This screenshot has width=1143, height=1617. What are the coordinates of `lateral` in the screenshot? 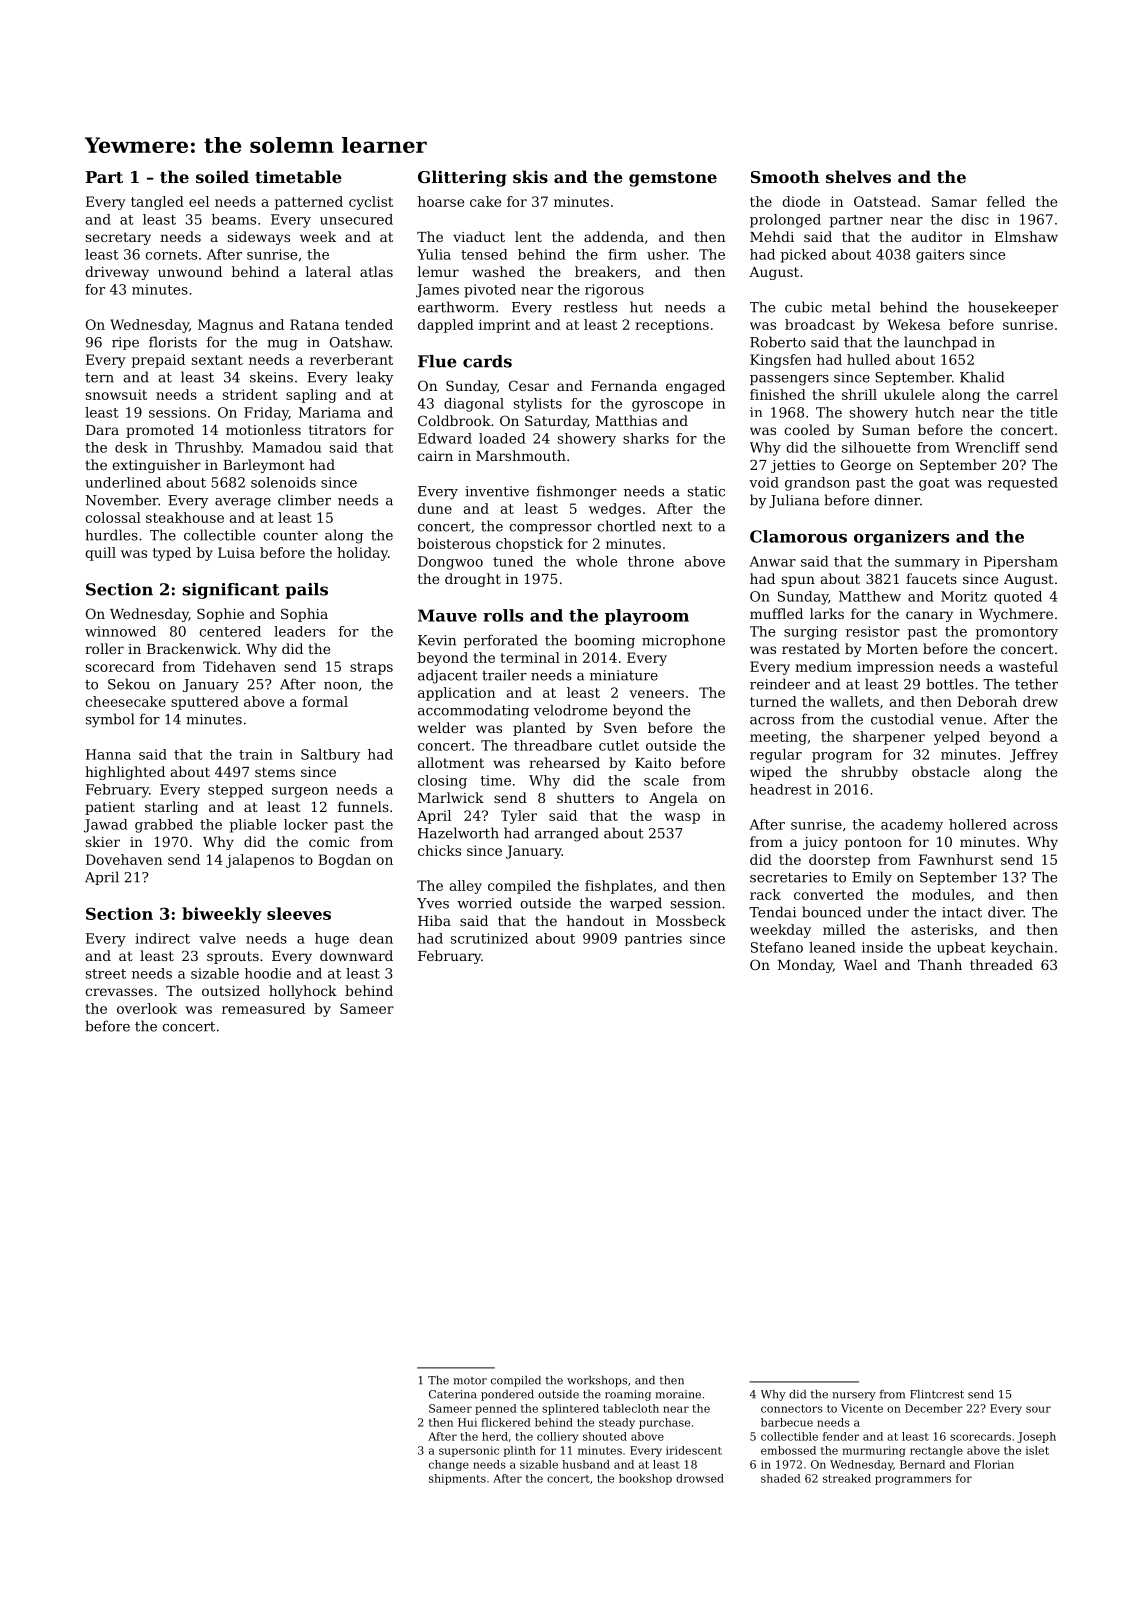 It's located at (328, 271).
